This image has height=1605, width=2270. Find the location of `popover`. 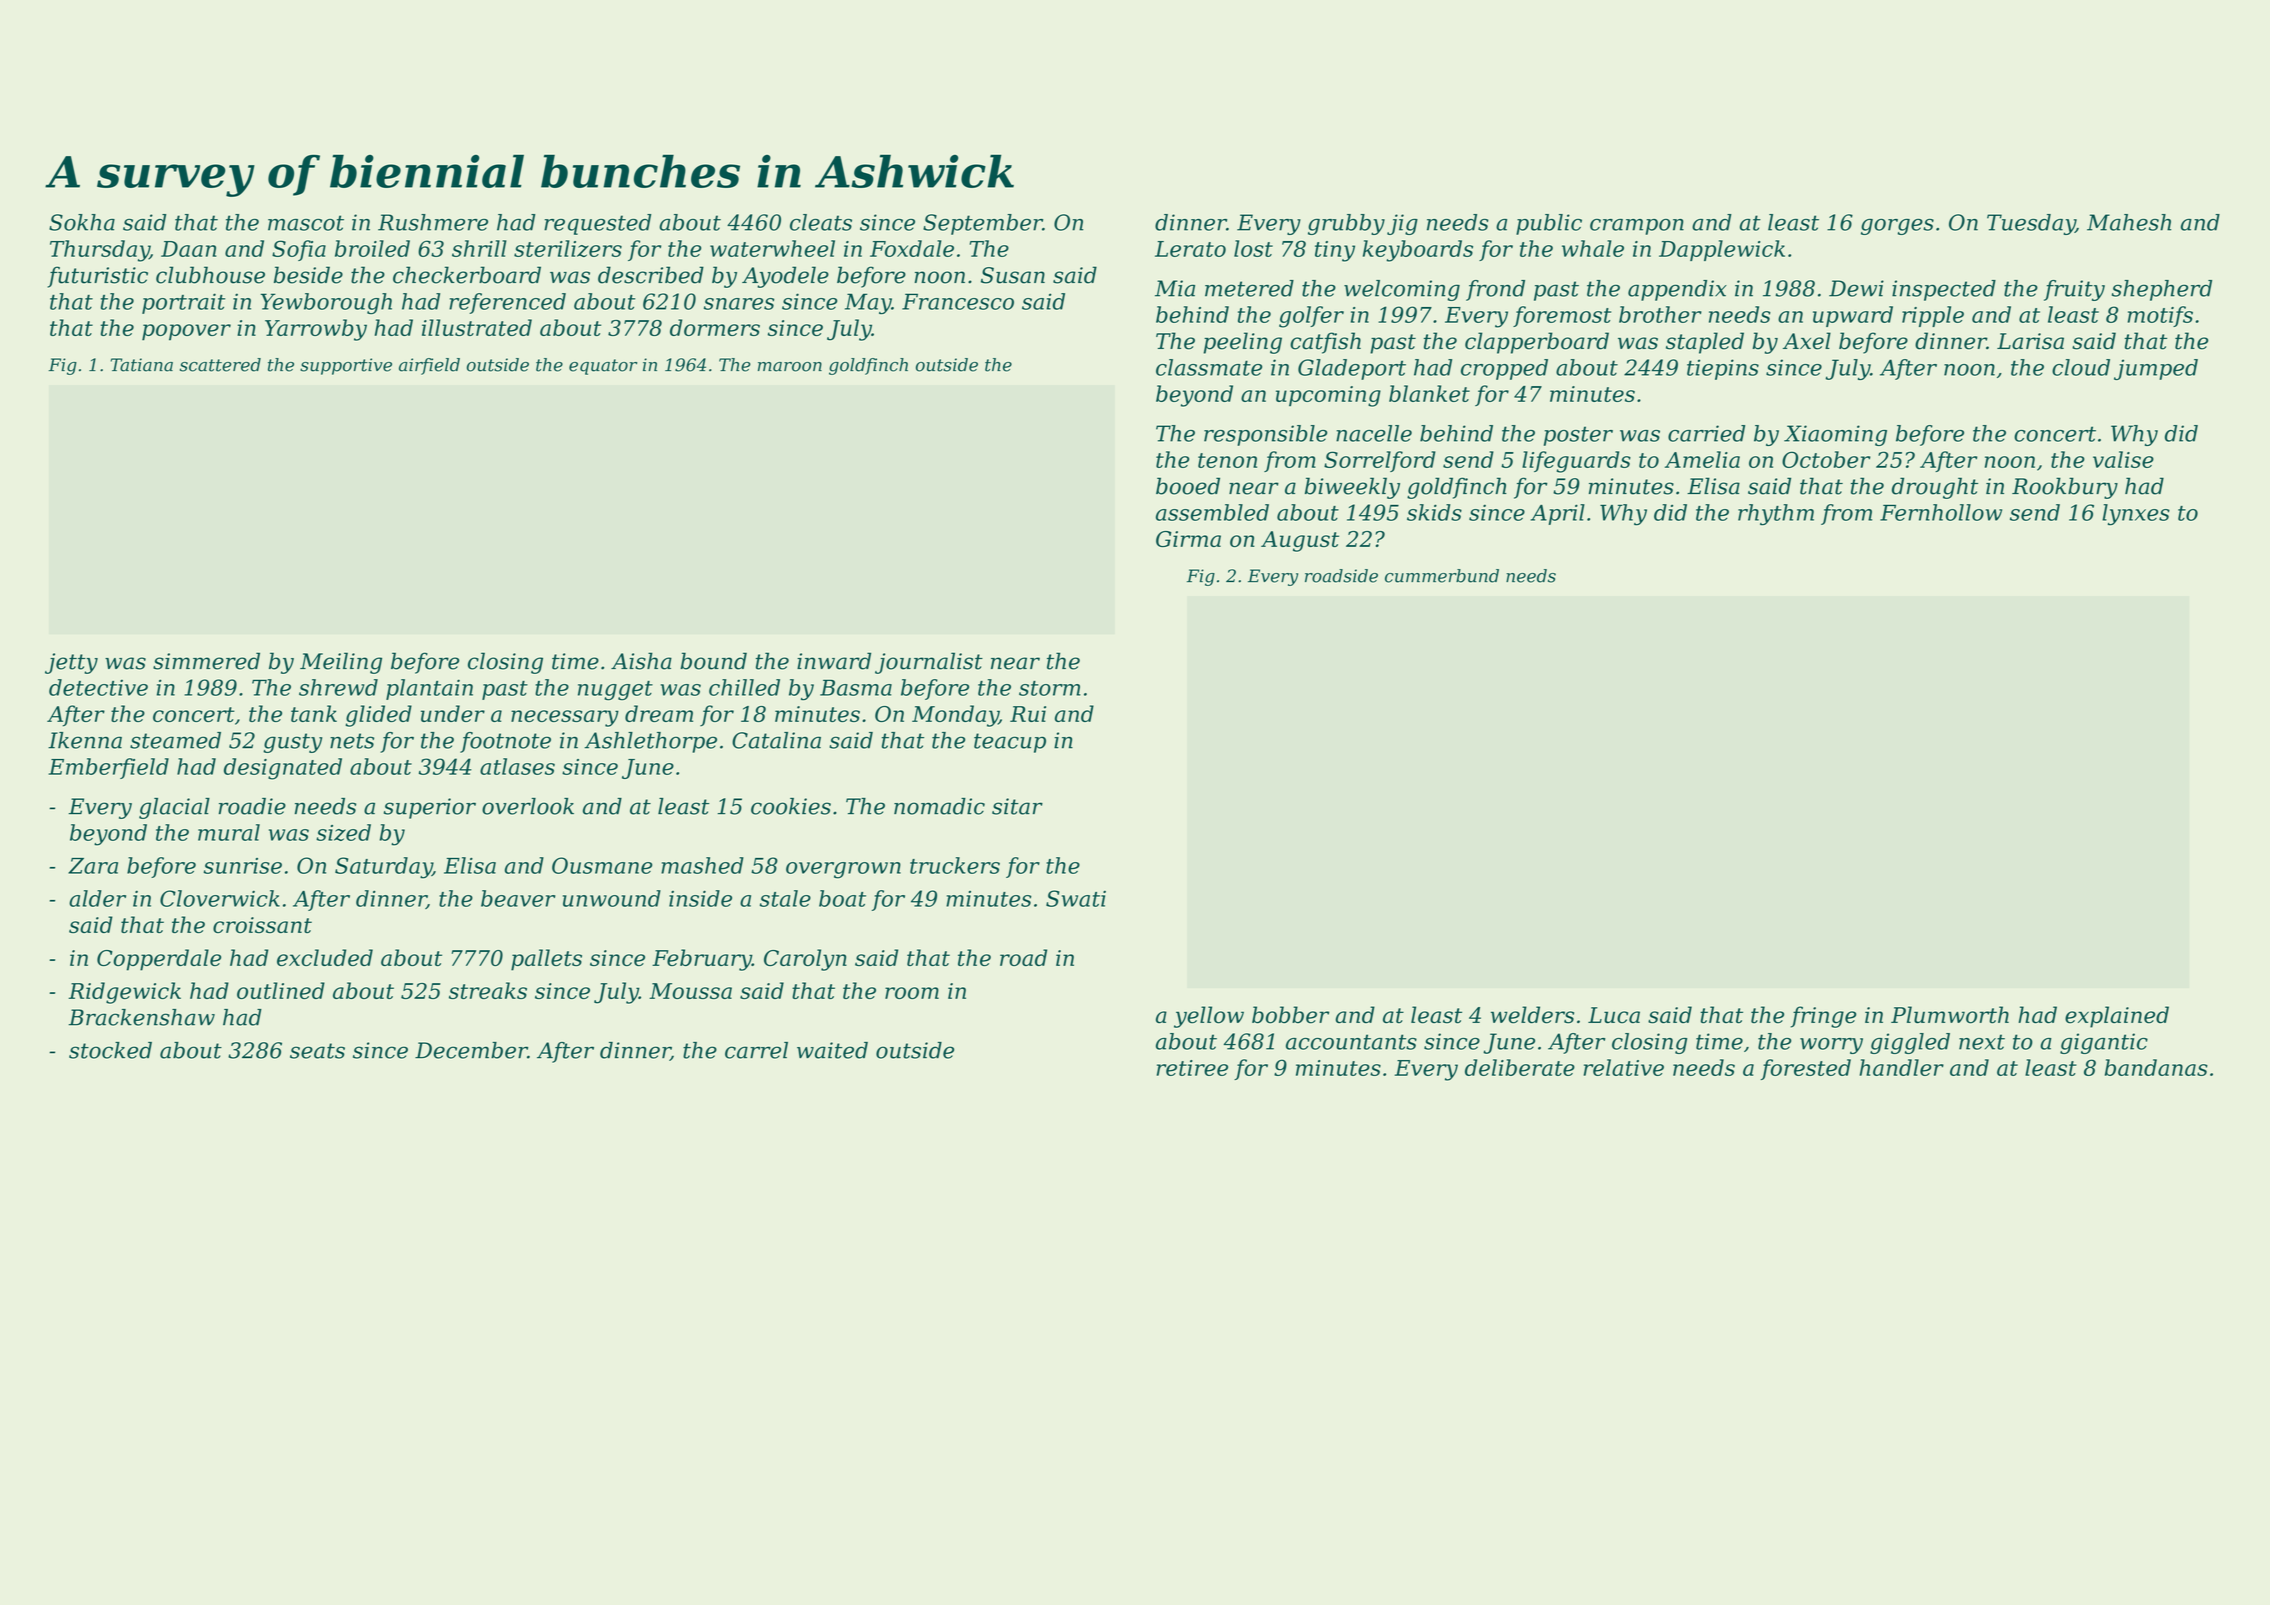

popover is located at coordinates (186, 332).
